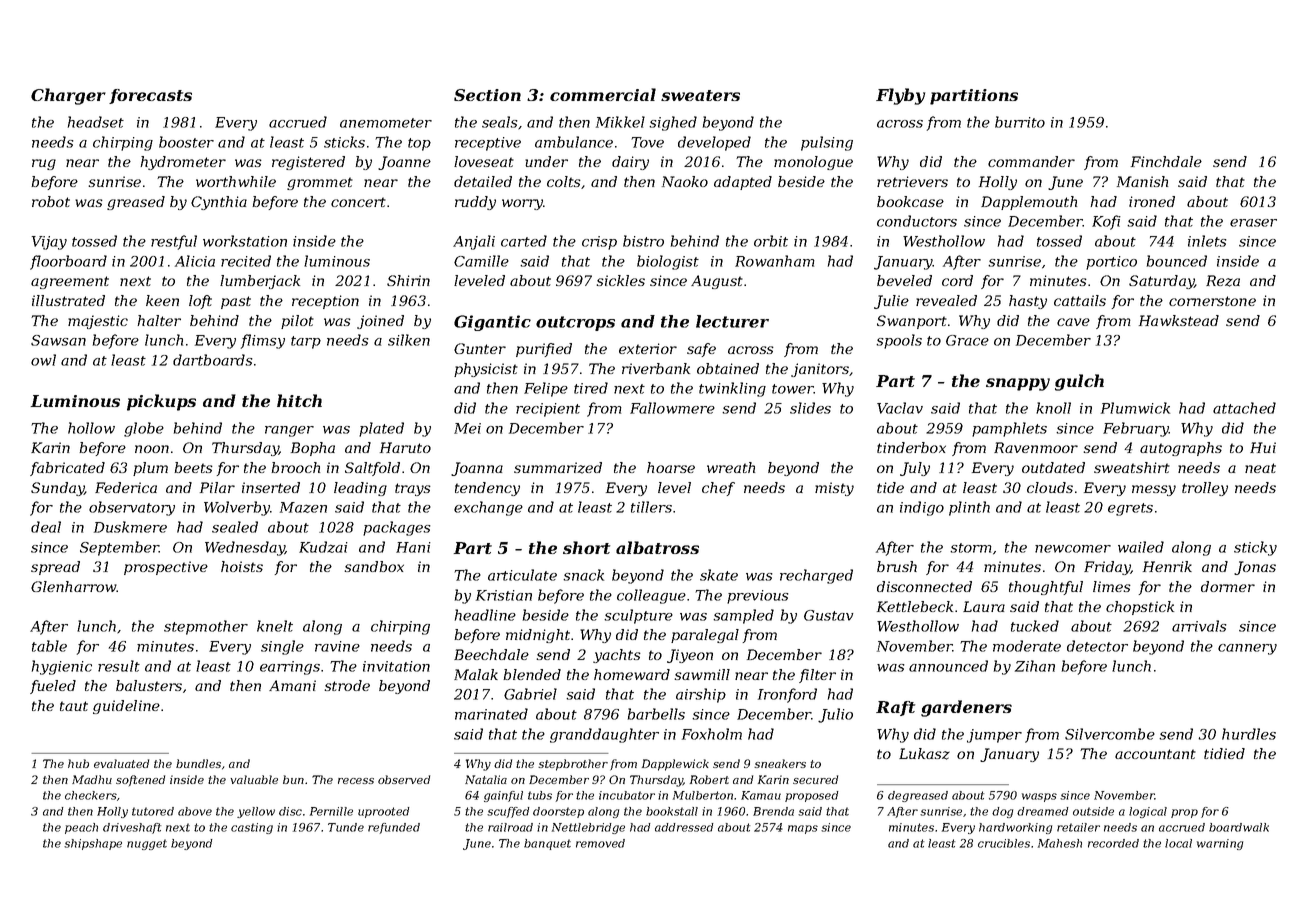 Image resolution: width=1308 pixels, height=924 pixels. Describe the element at coordinates (675, 765) in the page. I see `Dapplewick` at that location.
